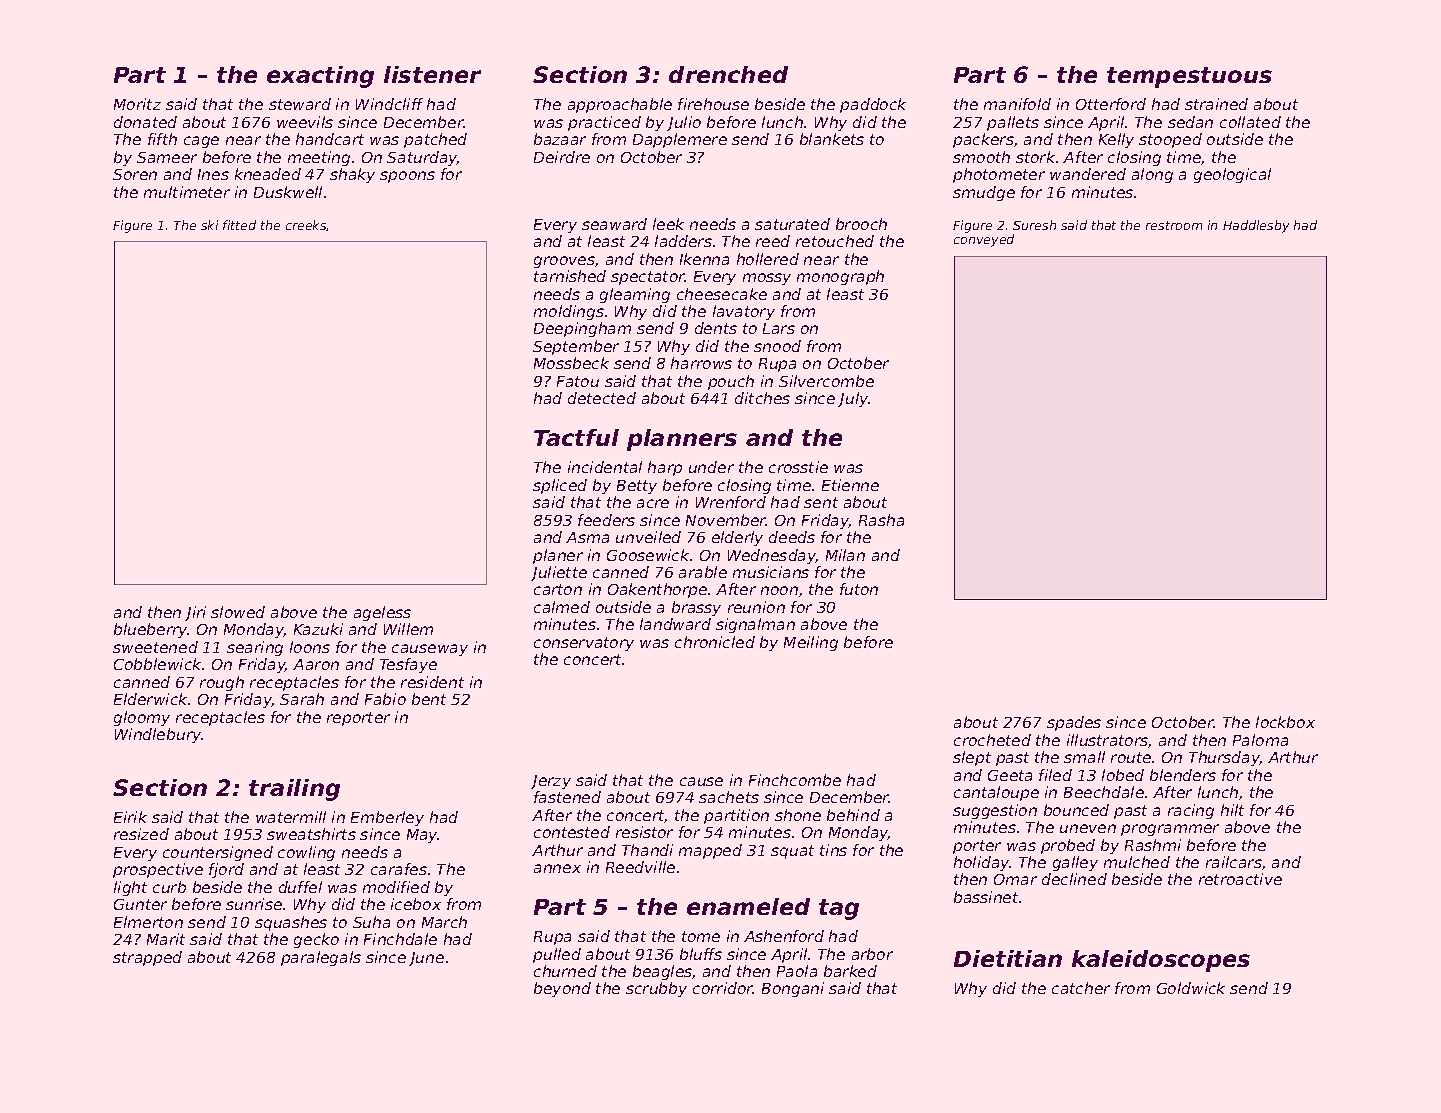  Describe the element at coordinates (576, 437) in the document. I see `Tactful` at that location.
